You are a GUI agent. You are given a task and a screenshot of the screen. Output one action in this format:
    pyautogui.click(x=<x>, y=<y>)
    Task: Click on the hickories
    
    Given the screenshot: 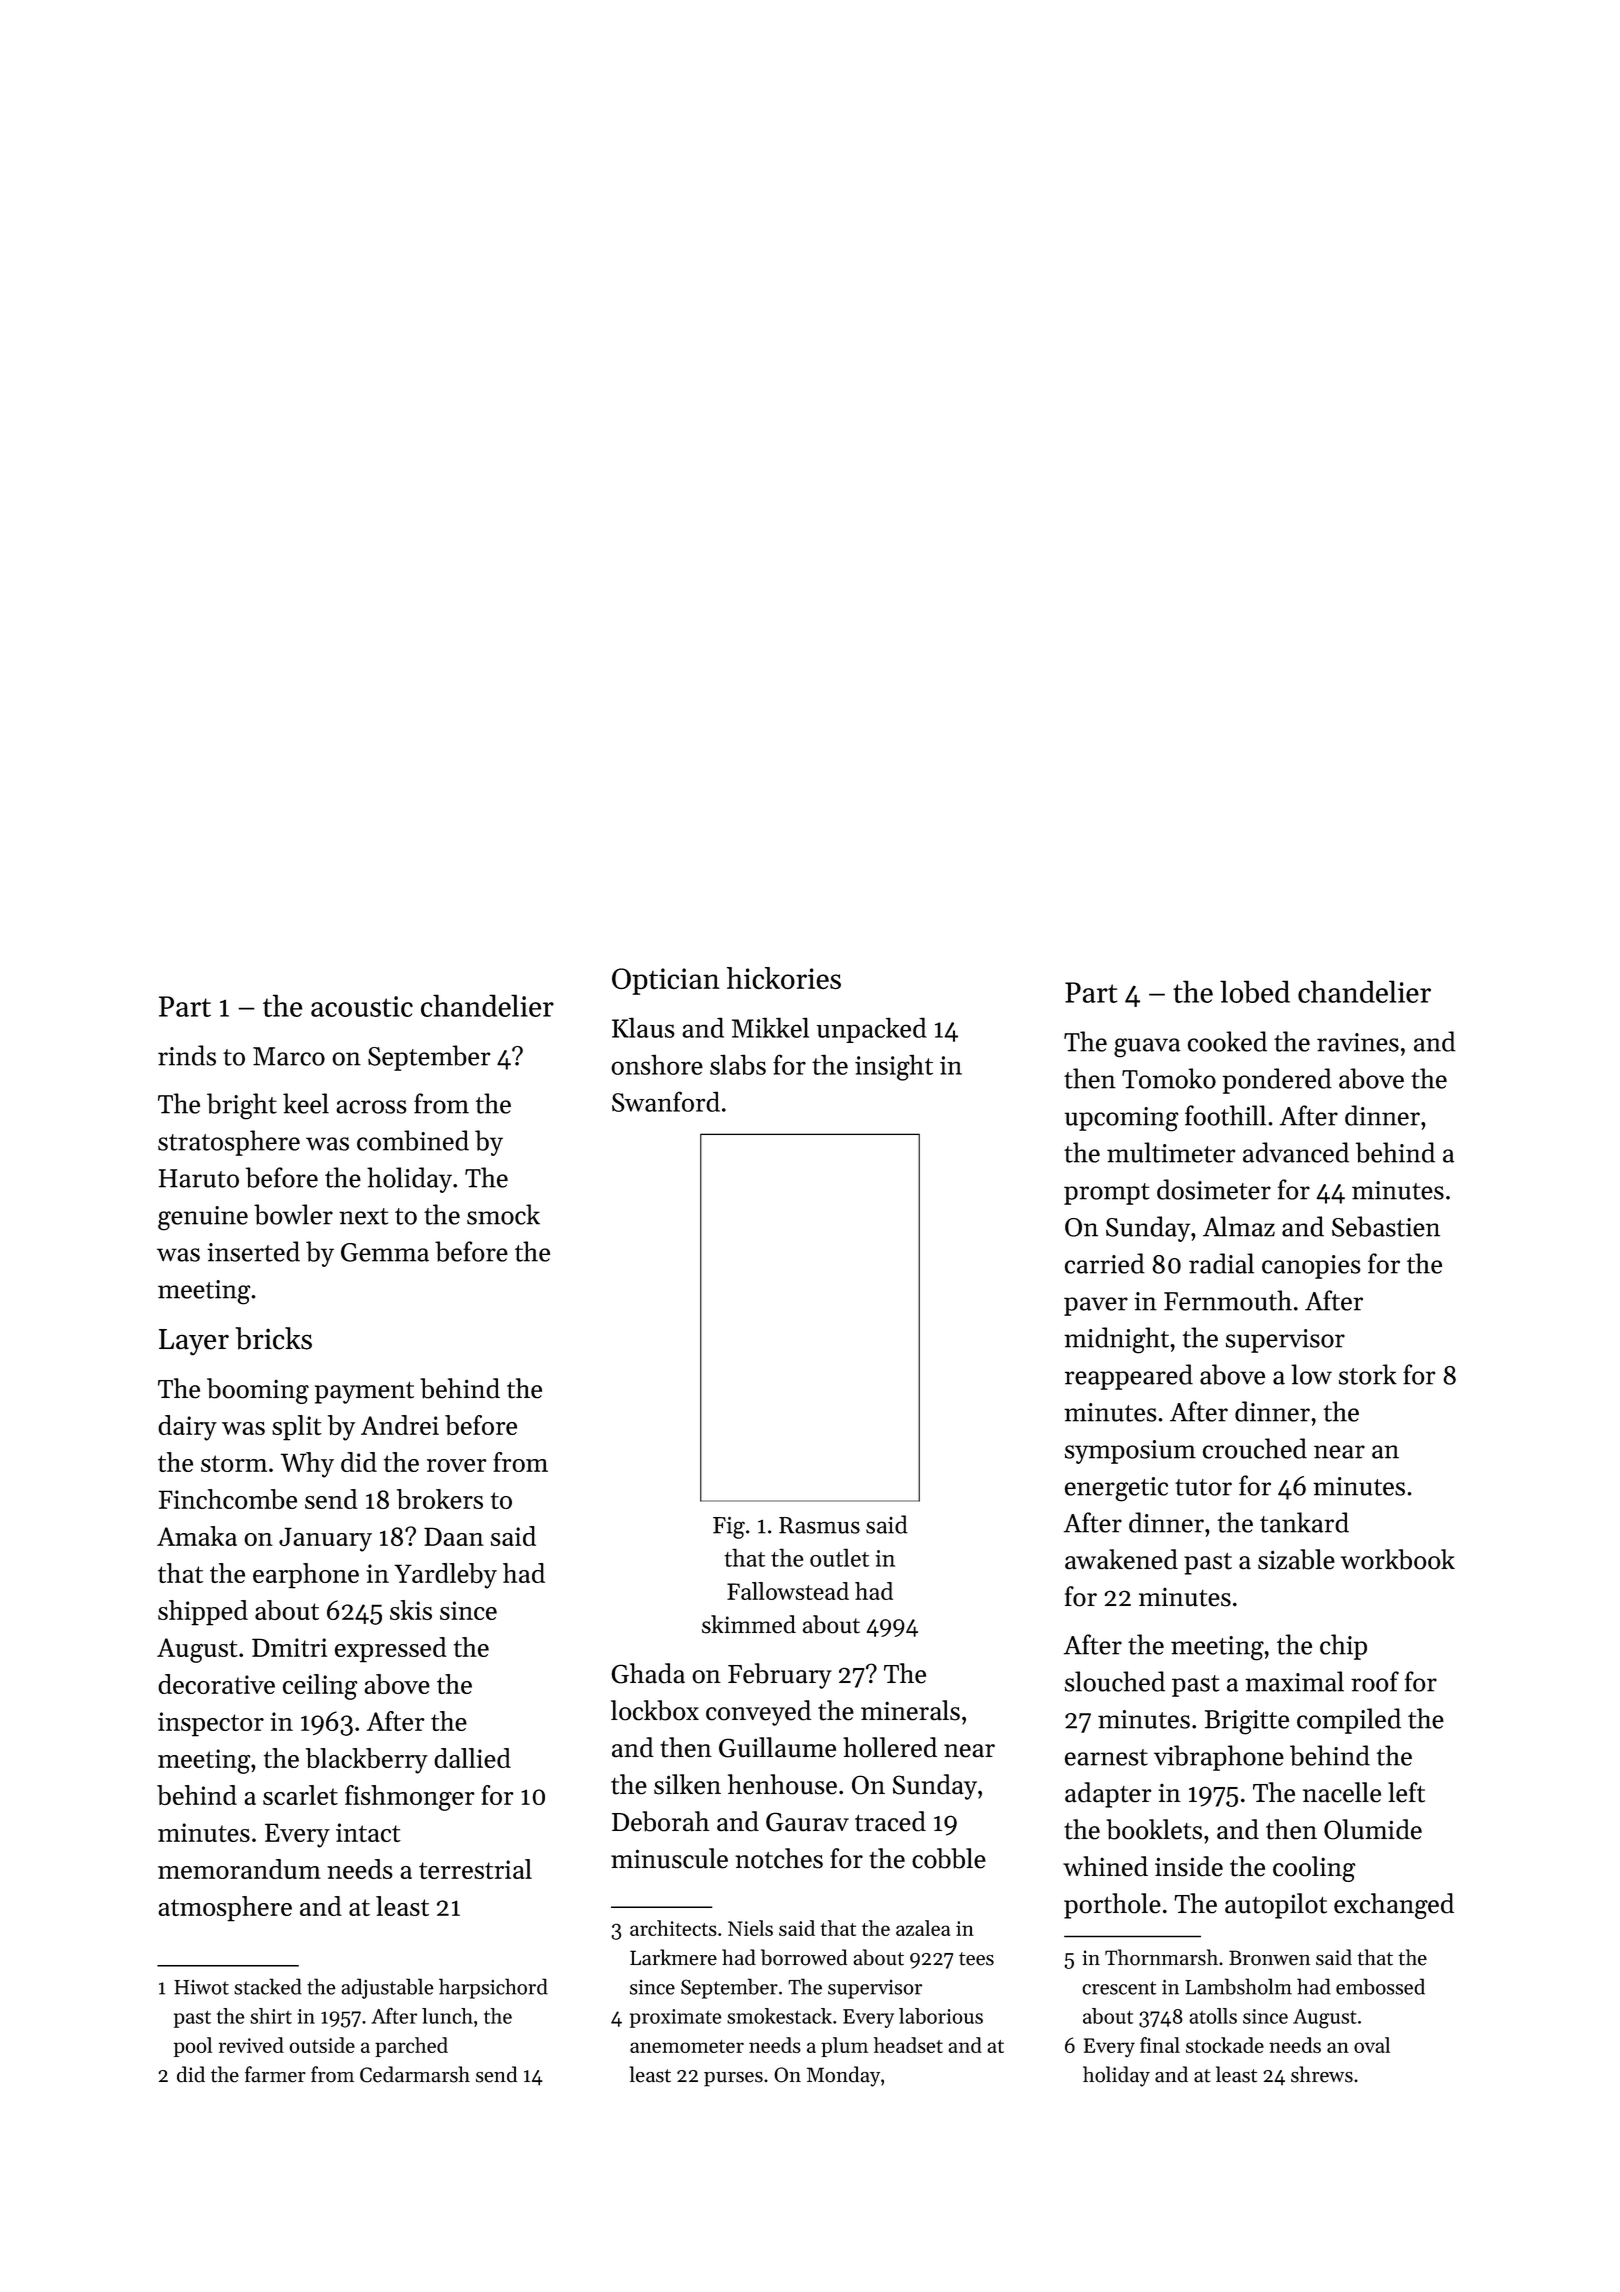 What is the action you would take?
    pyautogui.click(x=784, y=978)
